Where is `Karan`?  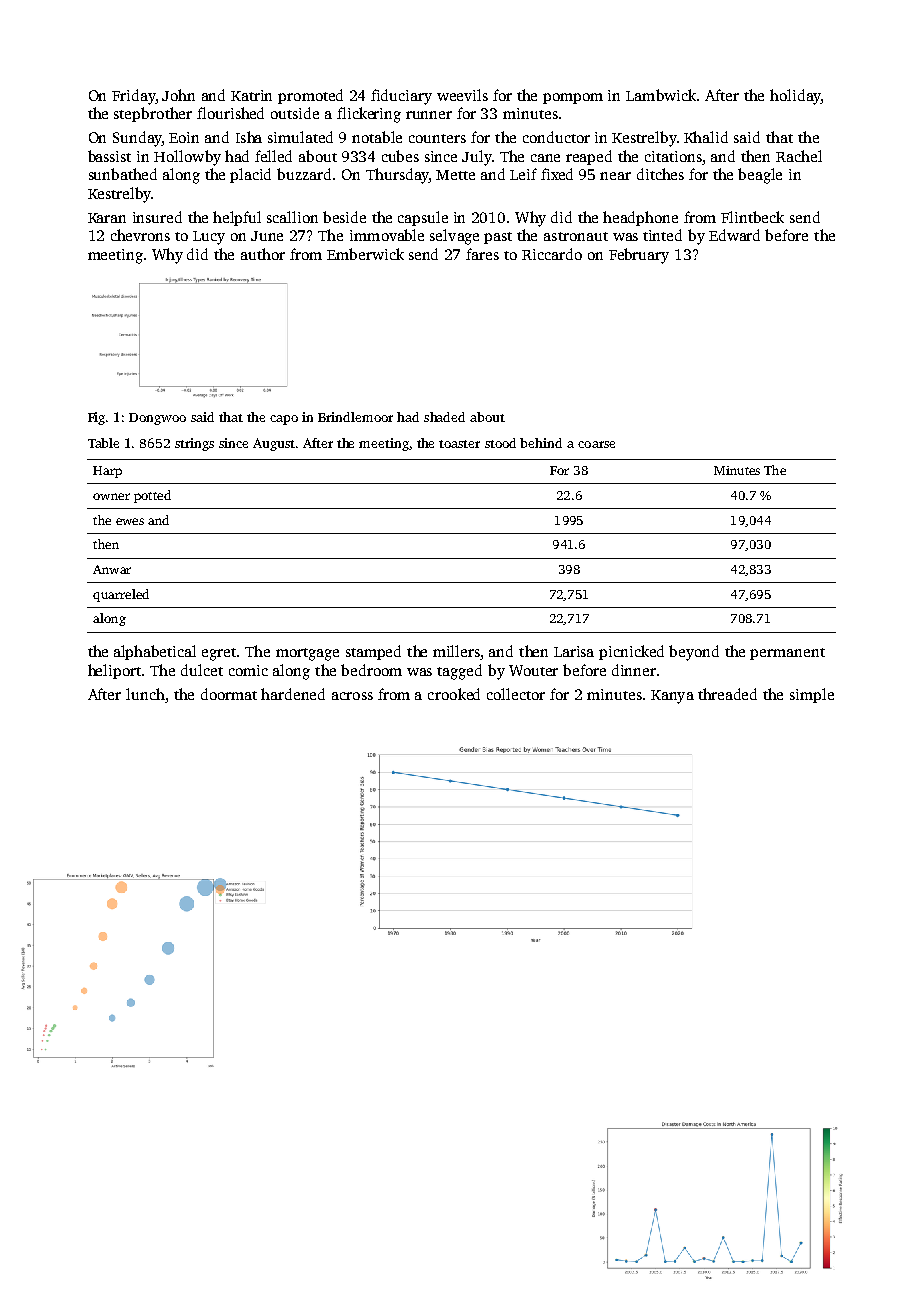 Karan is located at coordinates (107, 218).
